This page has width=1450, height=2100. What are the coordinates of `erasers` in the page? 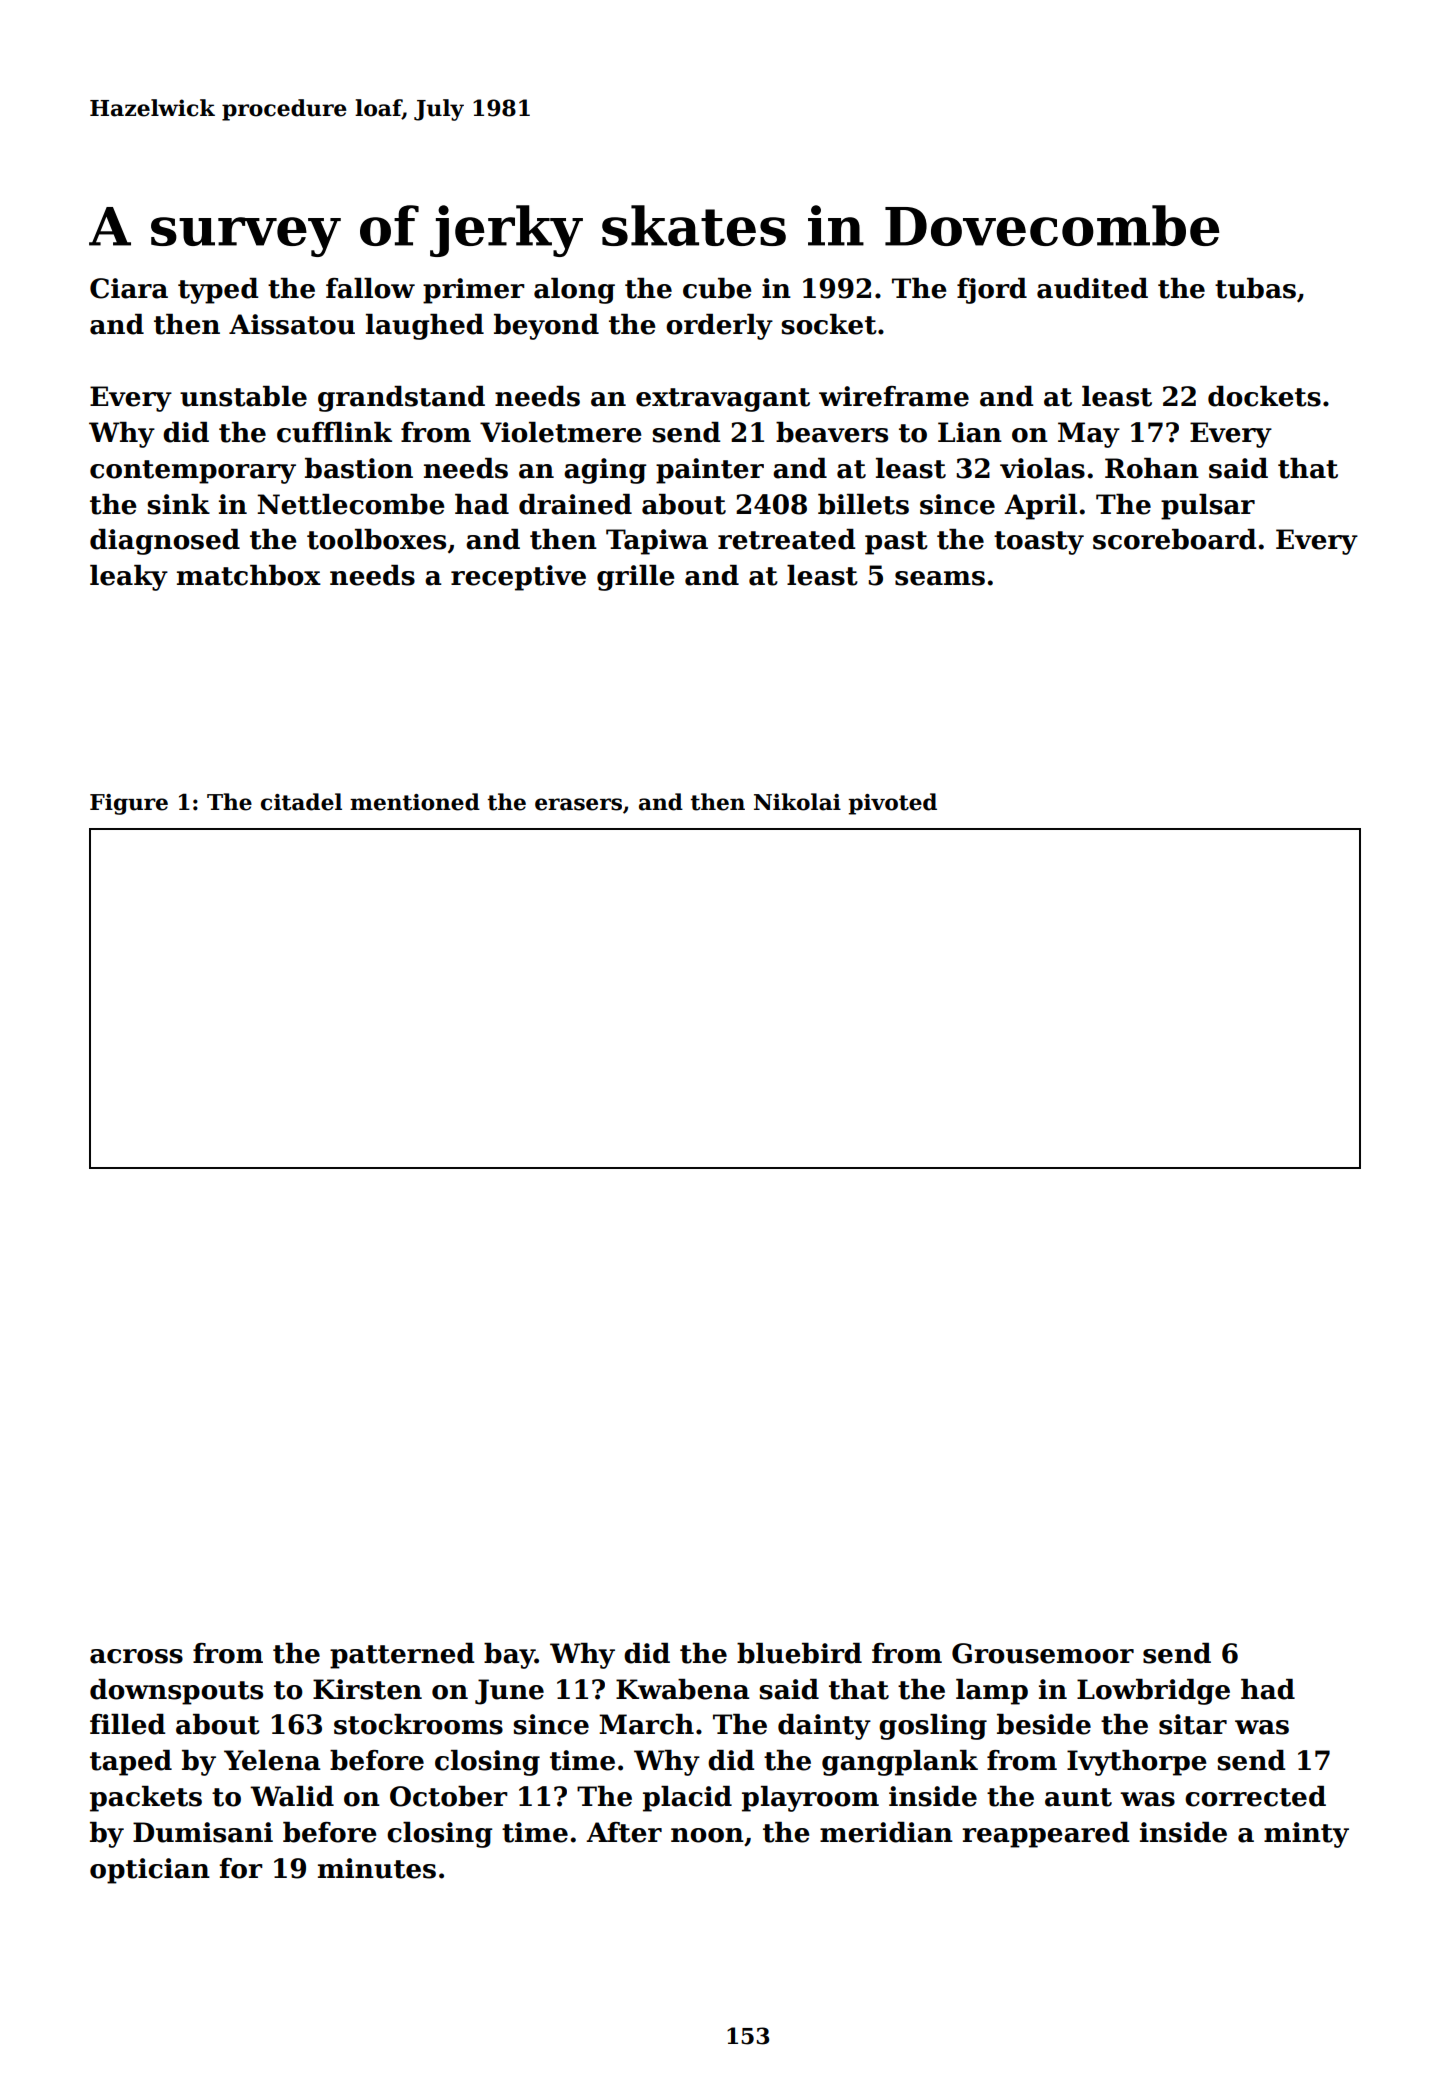 It's located at (578, 804).
